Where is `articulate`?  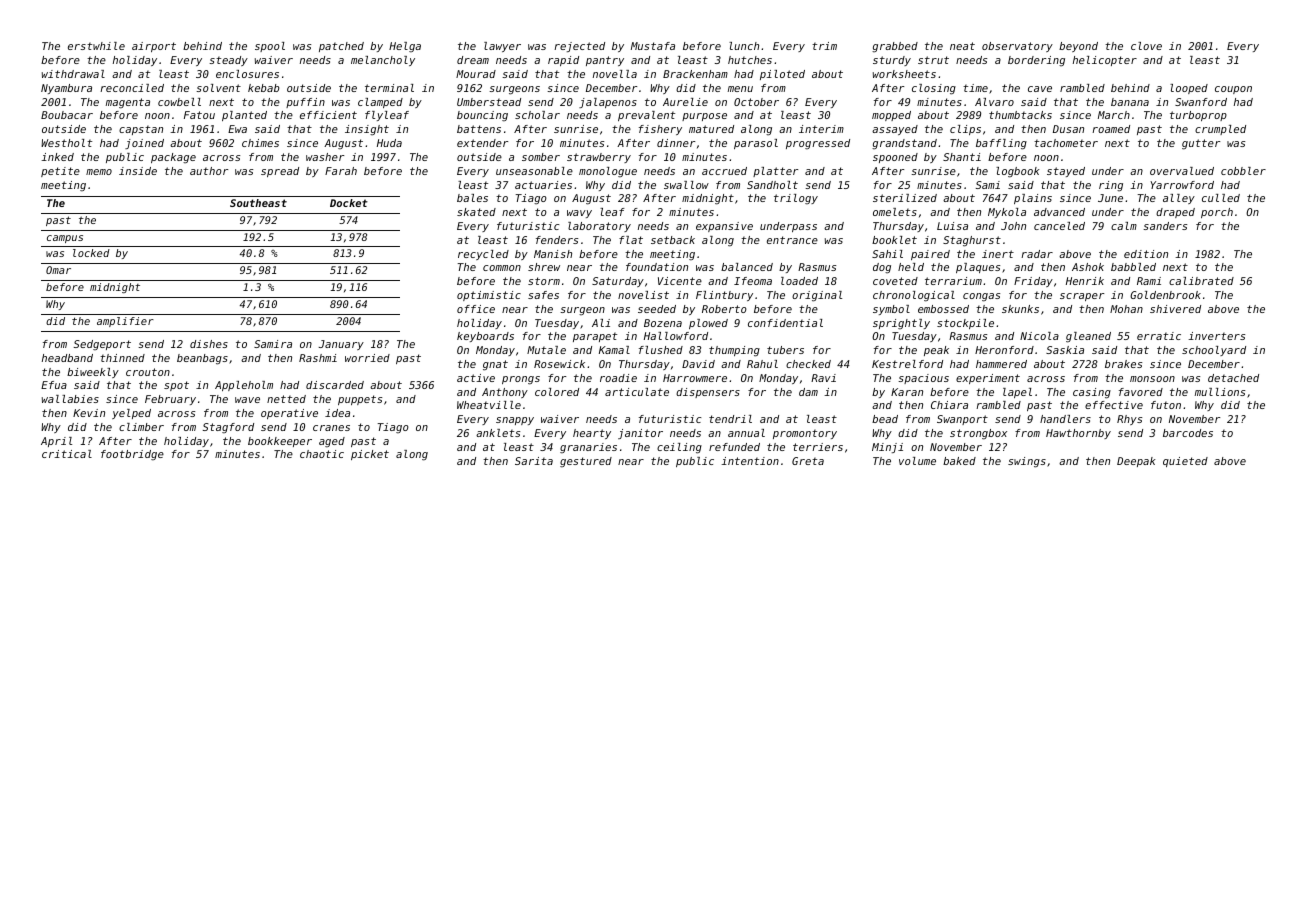 articulate is located at coordinates (637, 392).
